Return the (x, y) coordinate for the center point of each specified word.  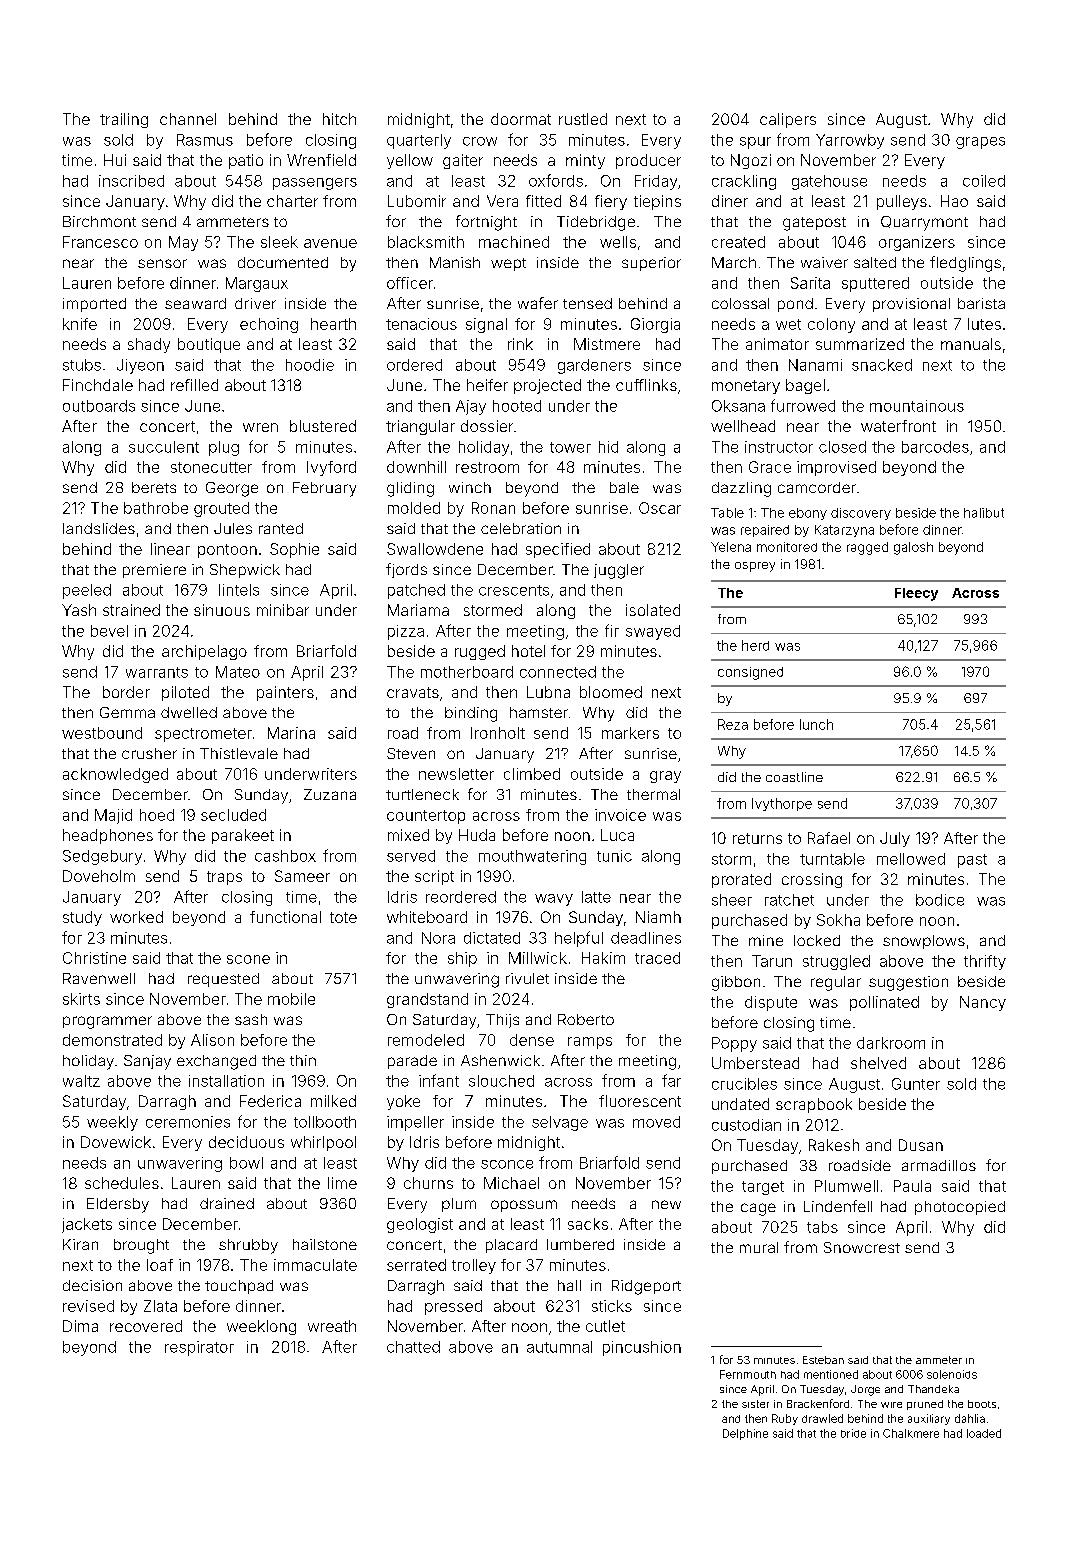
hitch (339, 119)
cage (758, 1209)
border (126, 692)
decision (92, 1285)
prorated (741, 880)
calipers (788, 120)
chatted (413, 1347)
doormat (521, 119)
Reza (733, 724)
